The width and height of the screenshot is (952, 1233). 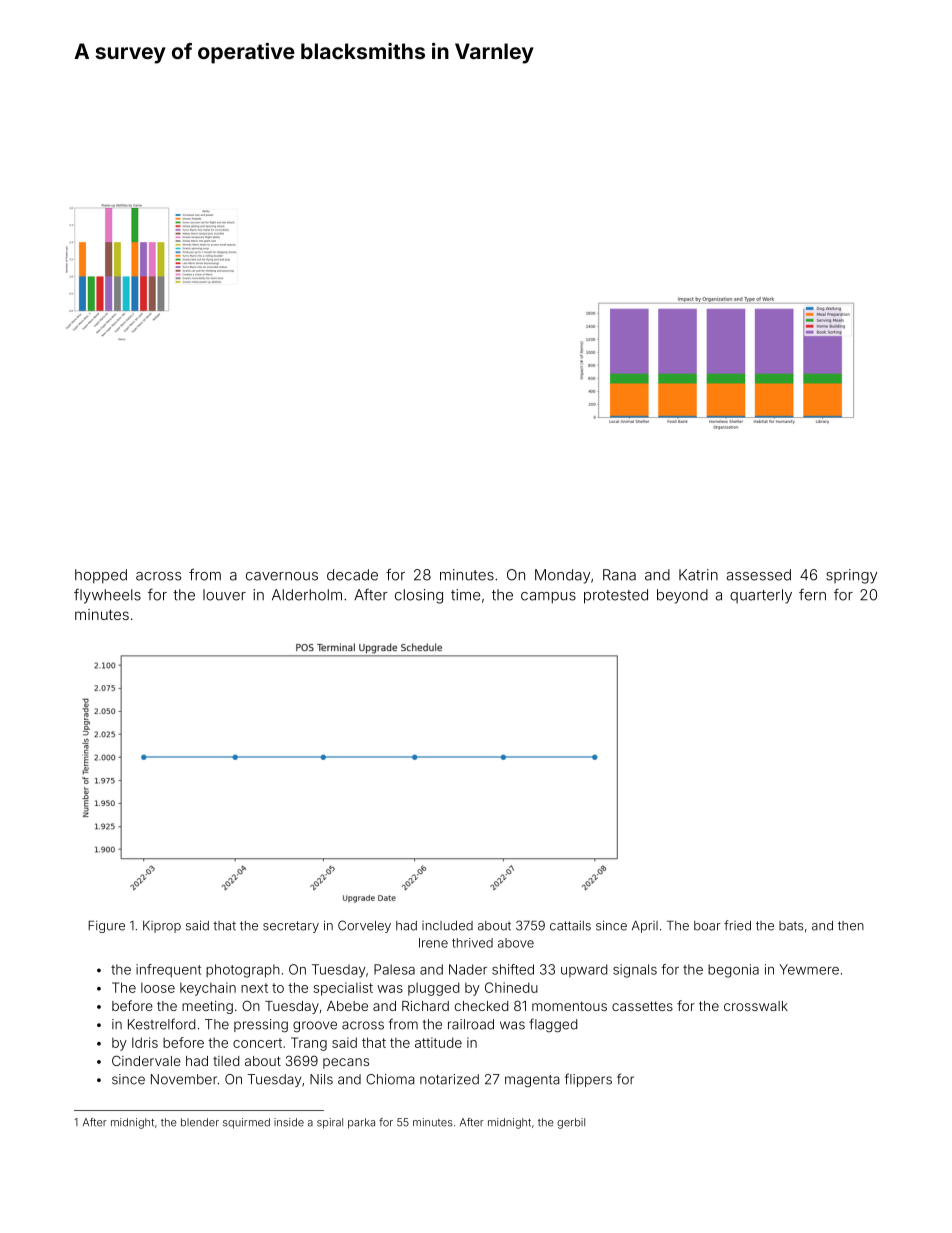 What do you see at coordinates (851, 926) in the screenshot?
I see `then` at bounding box center [851, 926].
